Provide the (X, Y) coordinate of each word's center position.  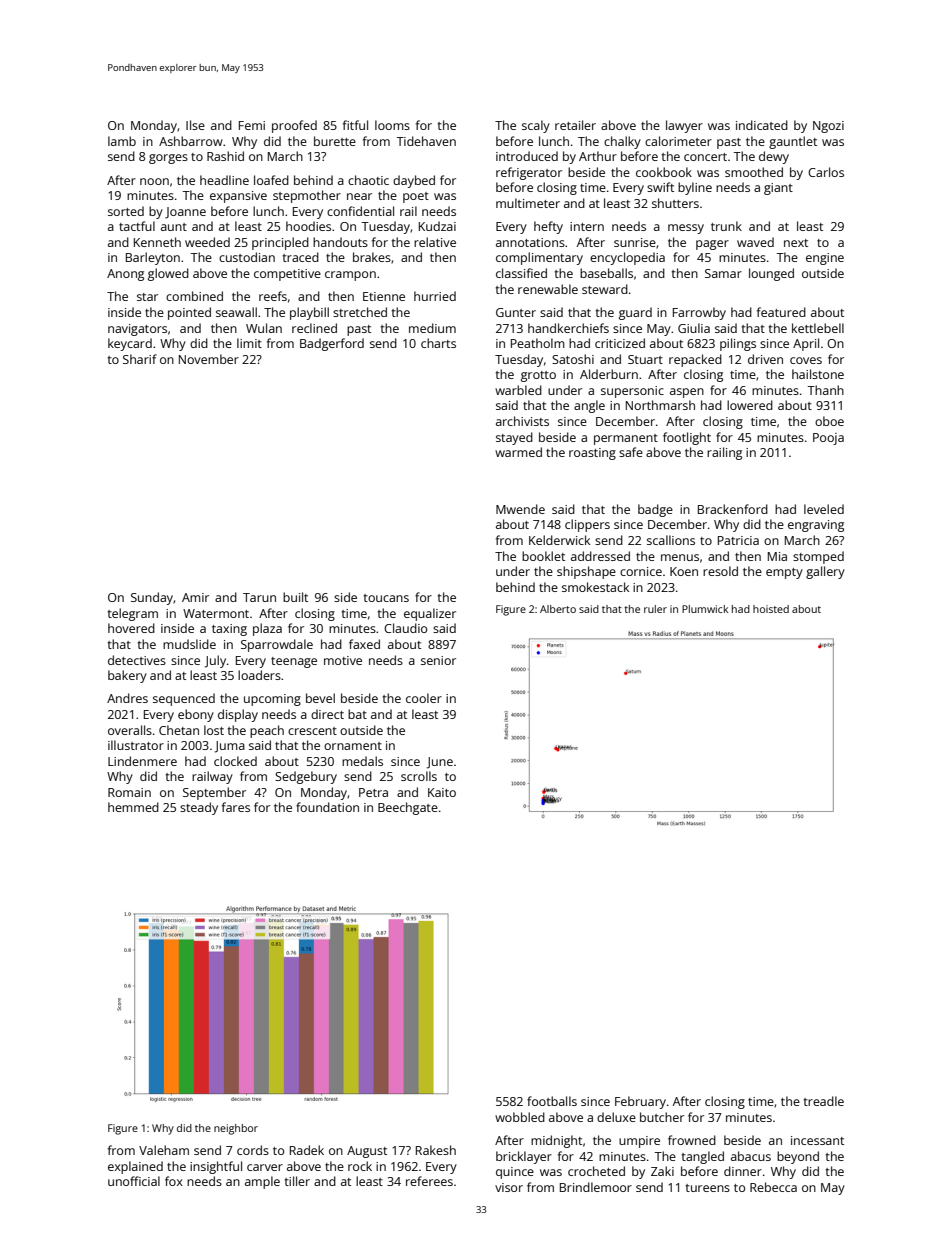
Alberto (558, 609)
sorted (126, 211)
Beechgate (408, 808)
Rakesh (436, 1150)
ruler (655, 609)
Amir (195, 597)
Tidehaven (426, 141)
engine (825, 259)
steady (199, 808)
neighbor (236, 1129)
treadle (824, 1101)
